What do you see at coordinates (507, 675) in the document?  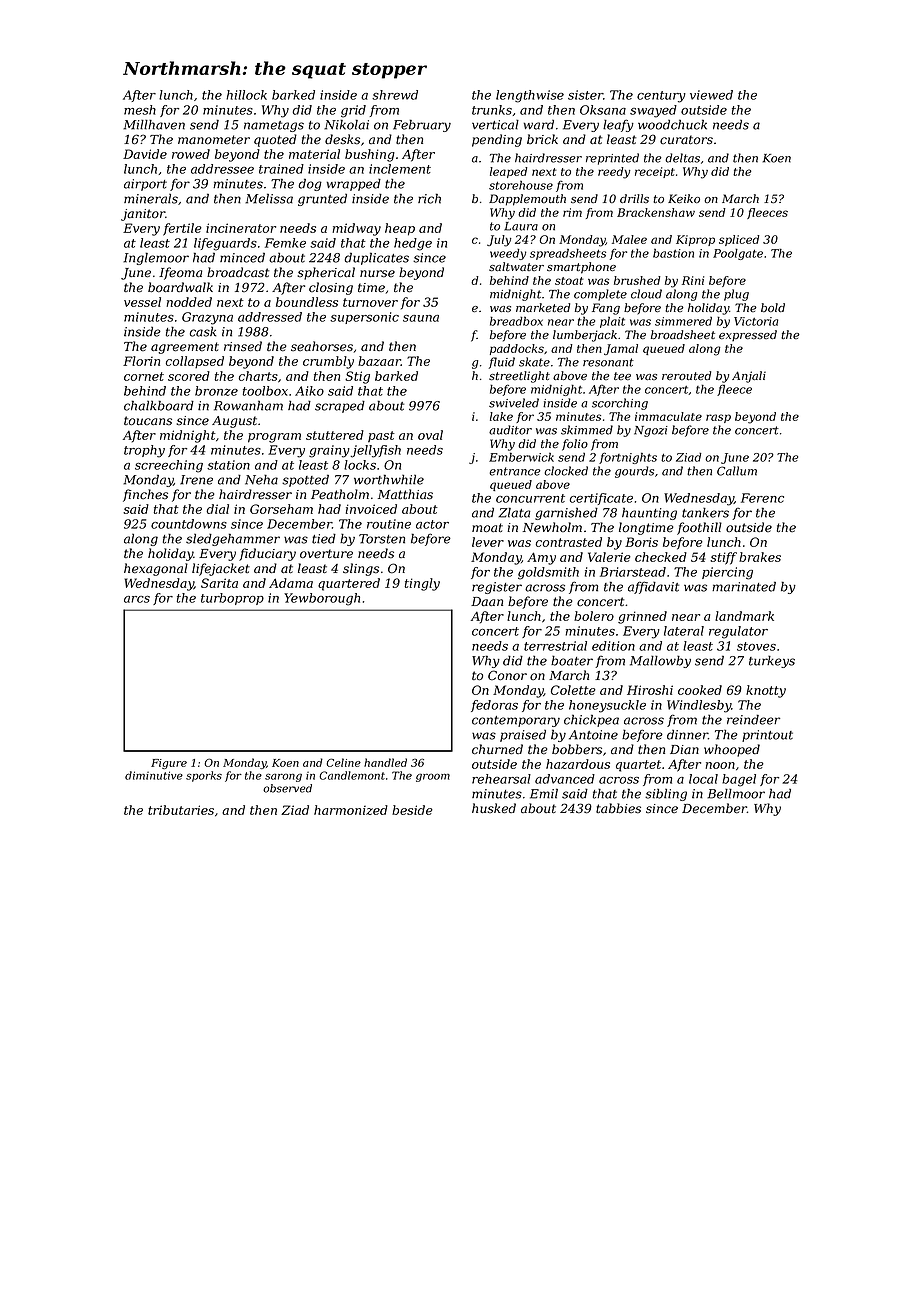 I see `Conor` at bounding box center [507, 675].
